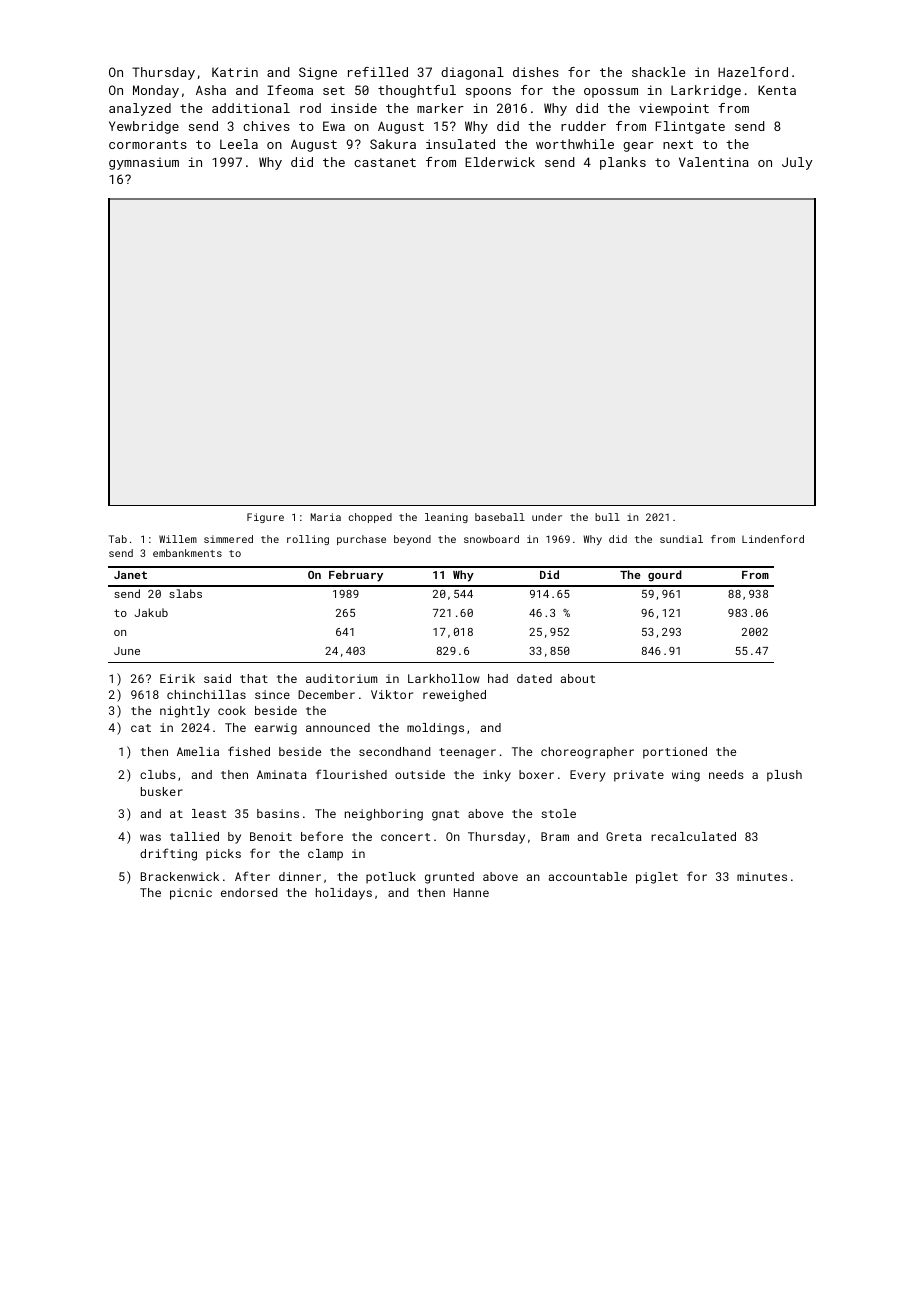 The image size is (924, 1308). I want to click on Monday, so click(156, 91).
